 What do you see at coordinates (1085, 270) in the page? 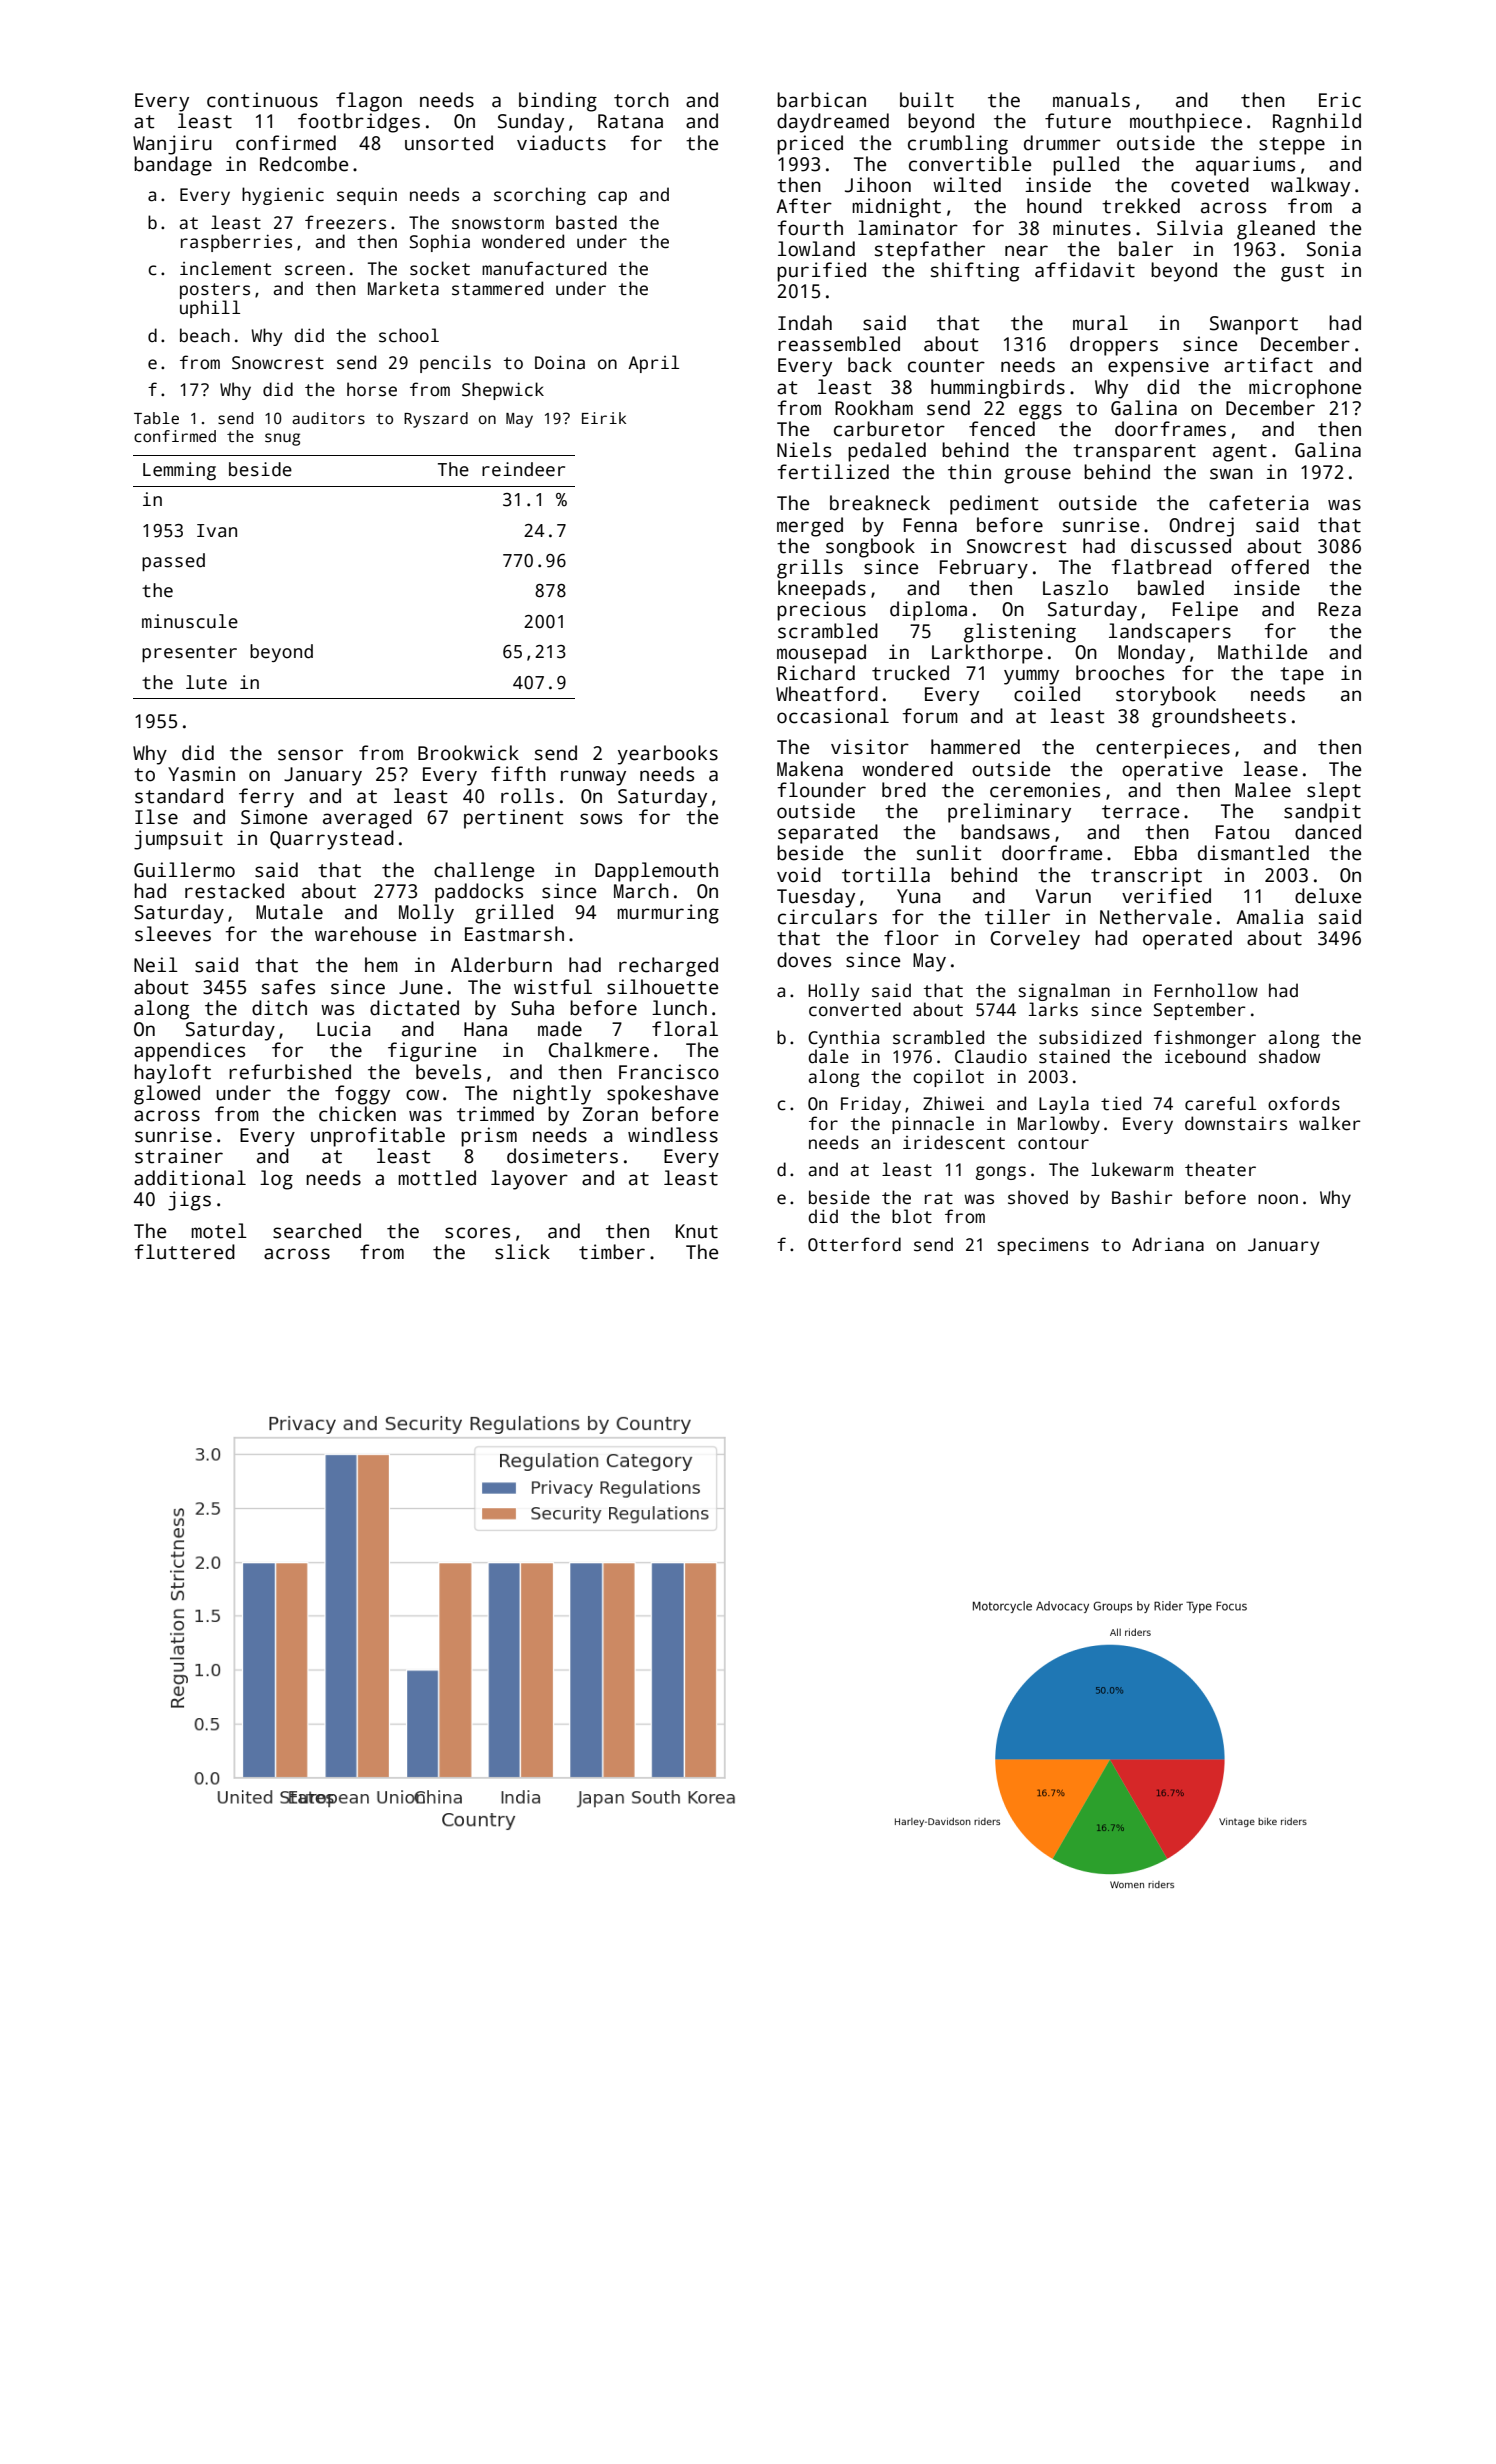
I see `affidavit` at bounding box center [1085, 270].
